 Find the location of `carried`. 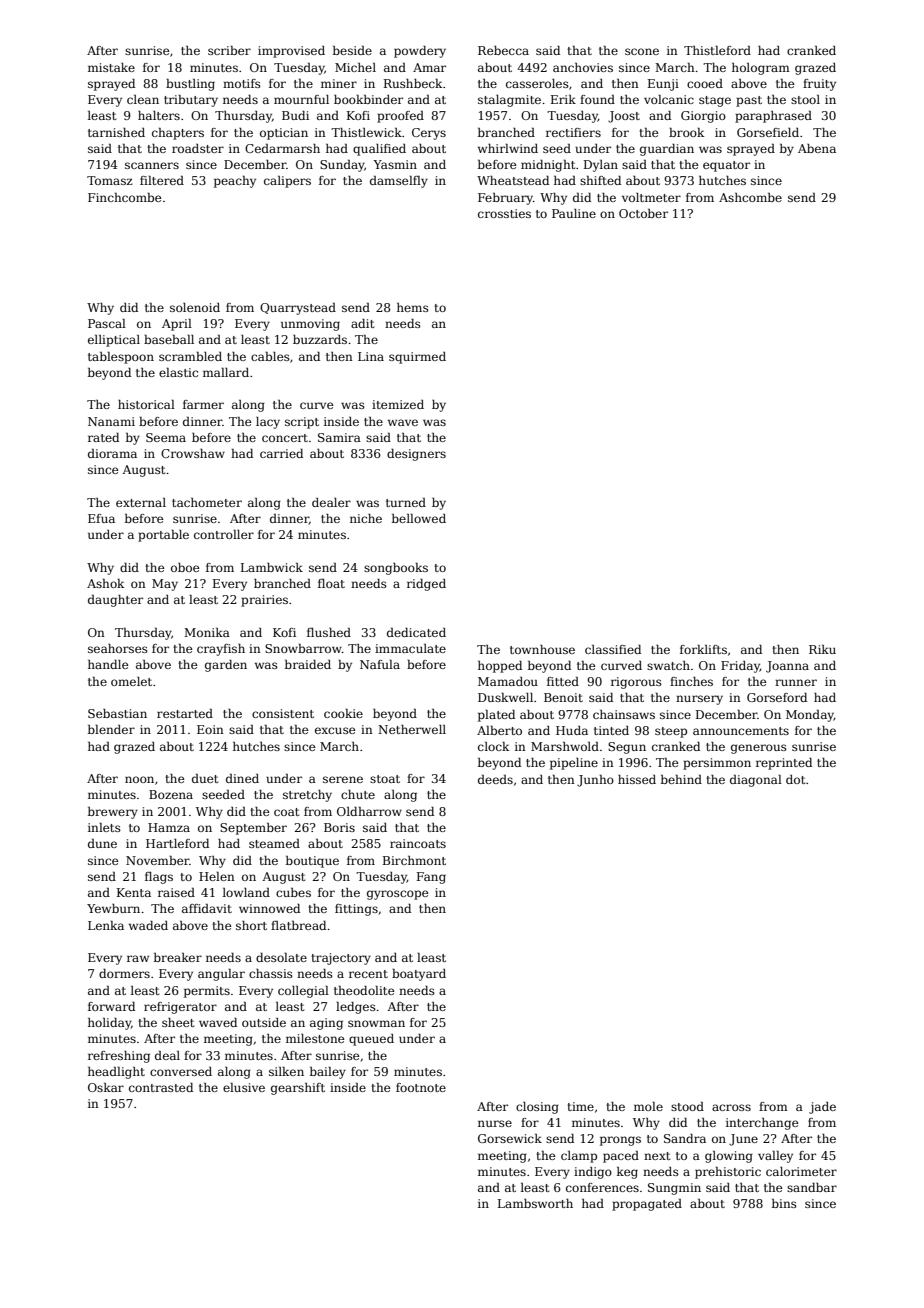

carried is located at coordinates (281, 453).
